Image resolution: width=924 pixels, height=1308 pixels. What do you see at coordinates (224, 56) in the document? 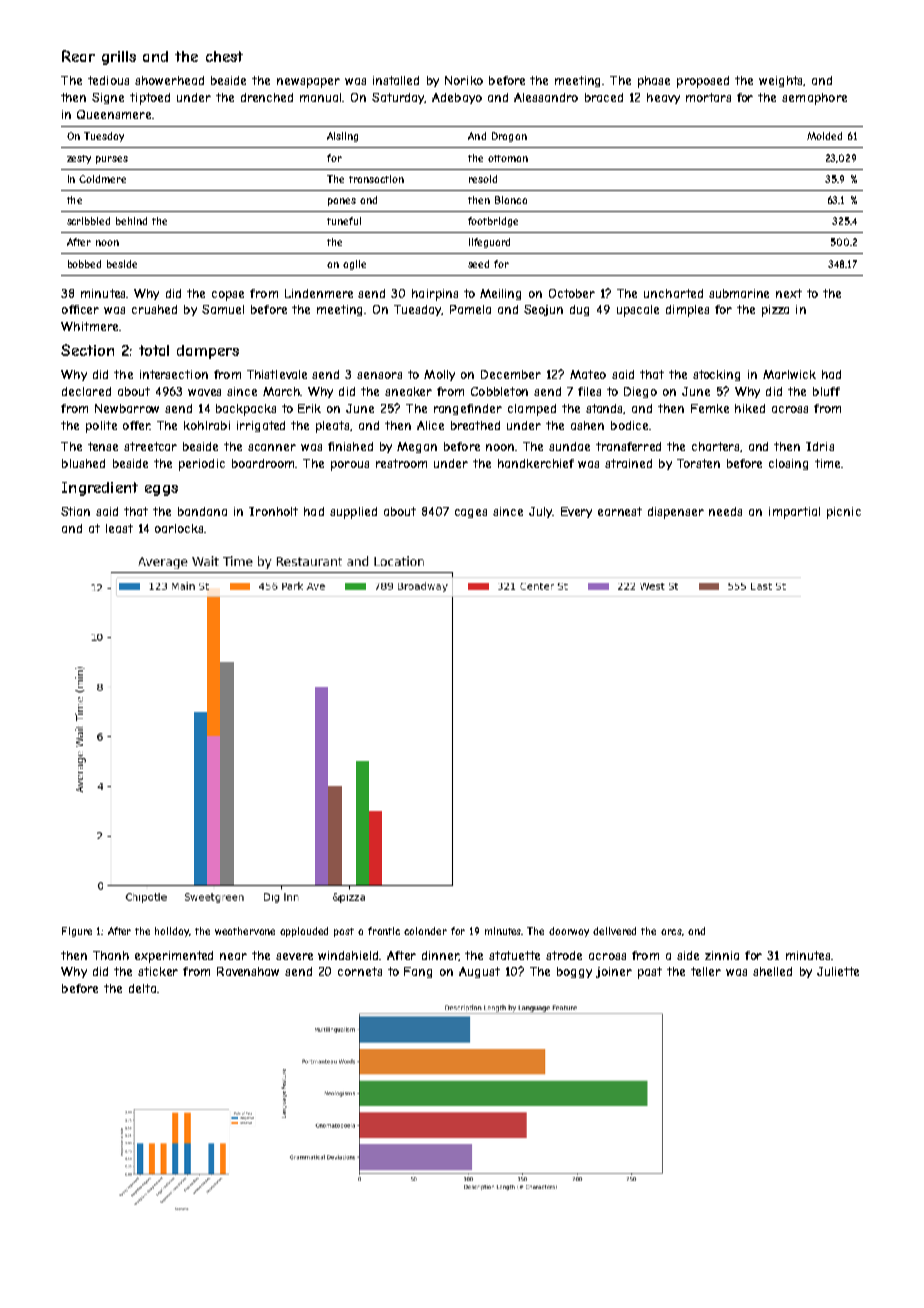
I see `chest` at bounding box center [224, 56].
